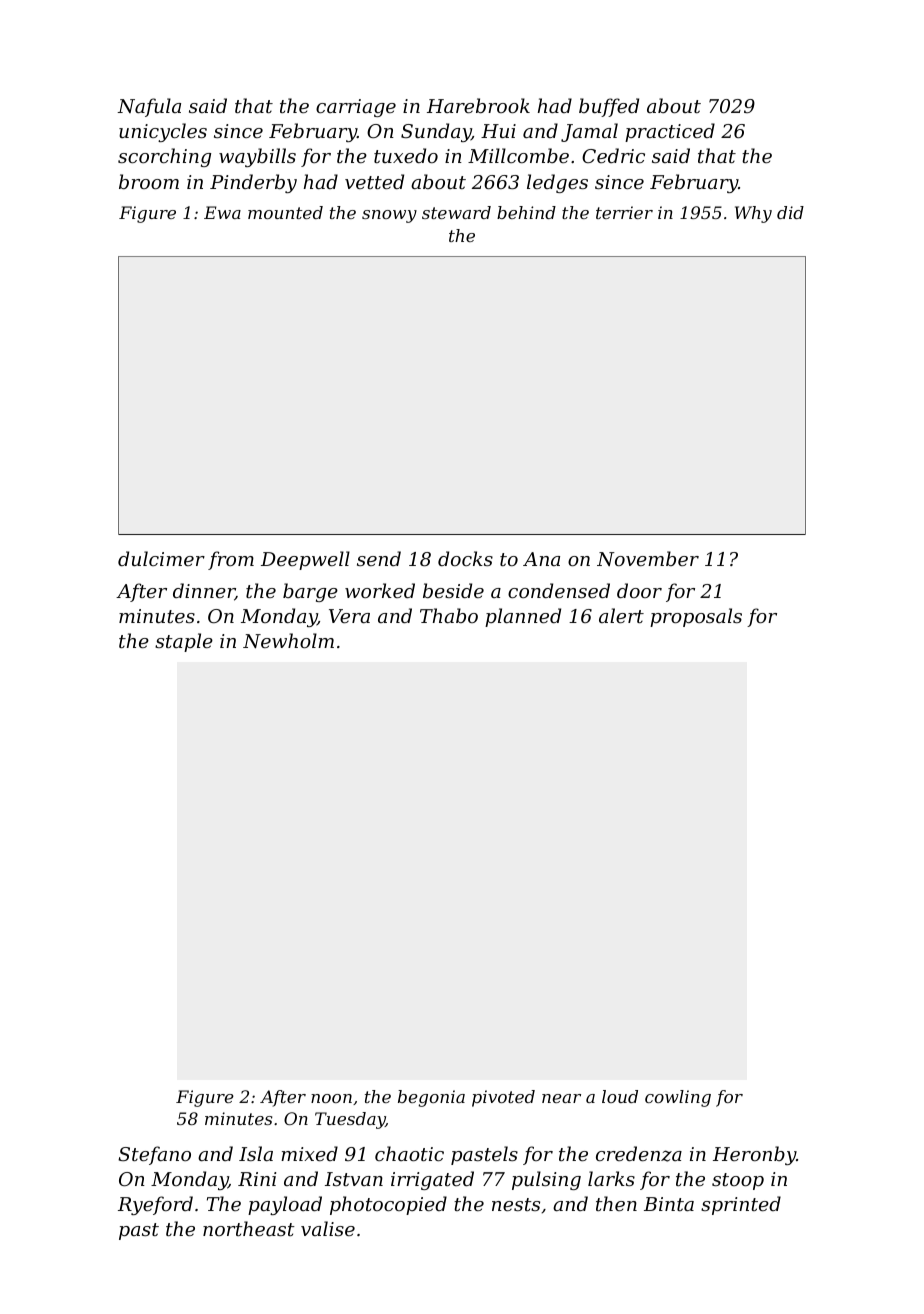 The image size is (924, 1314). What do you see at coordinates (249, 1228) in the document?
I see `northeast` at bounding box center [249, 1228].
